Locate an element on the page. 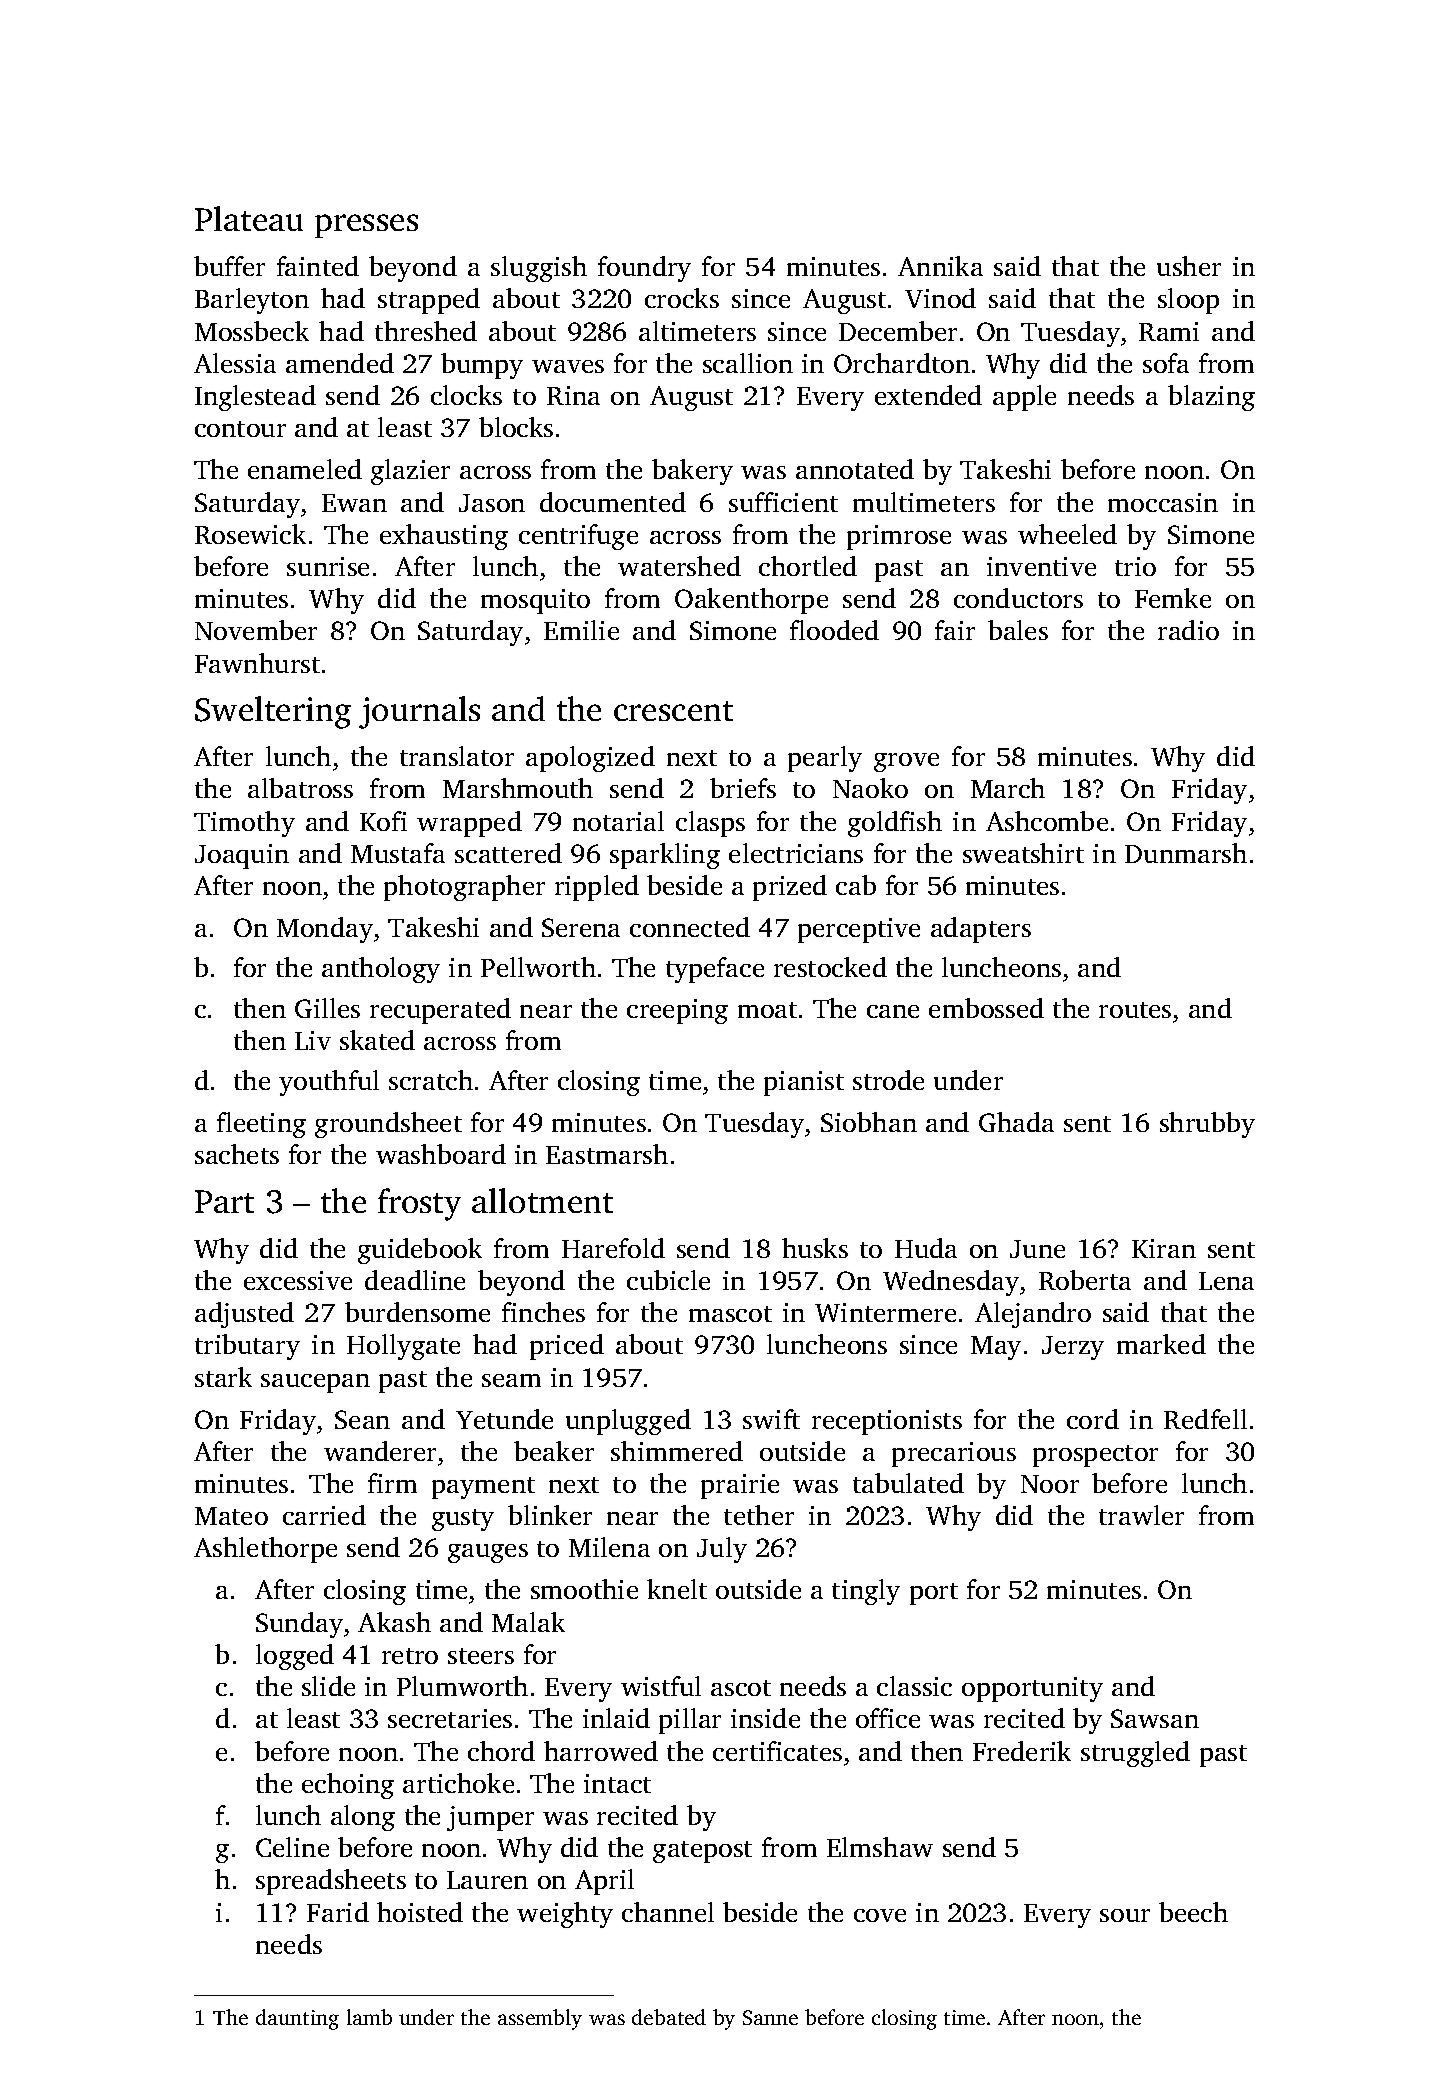 The height and width of the image is (2100, 1450). beech is located at coordinates (1193, 1912).
